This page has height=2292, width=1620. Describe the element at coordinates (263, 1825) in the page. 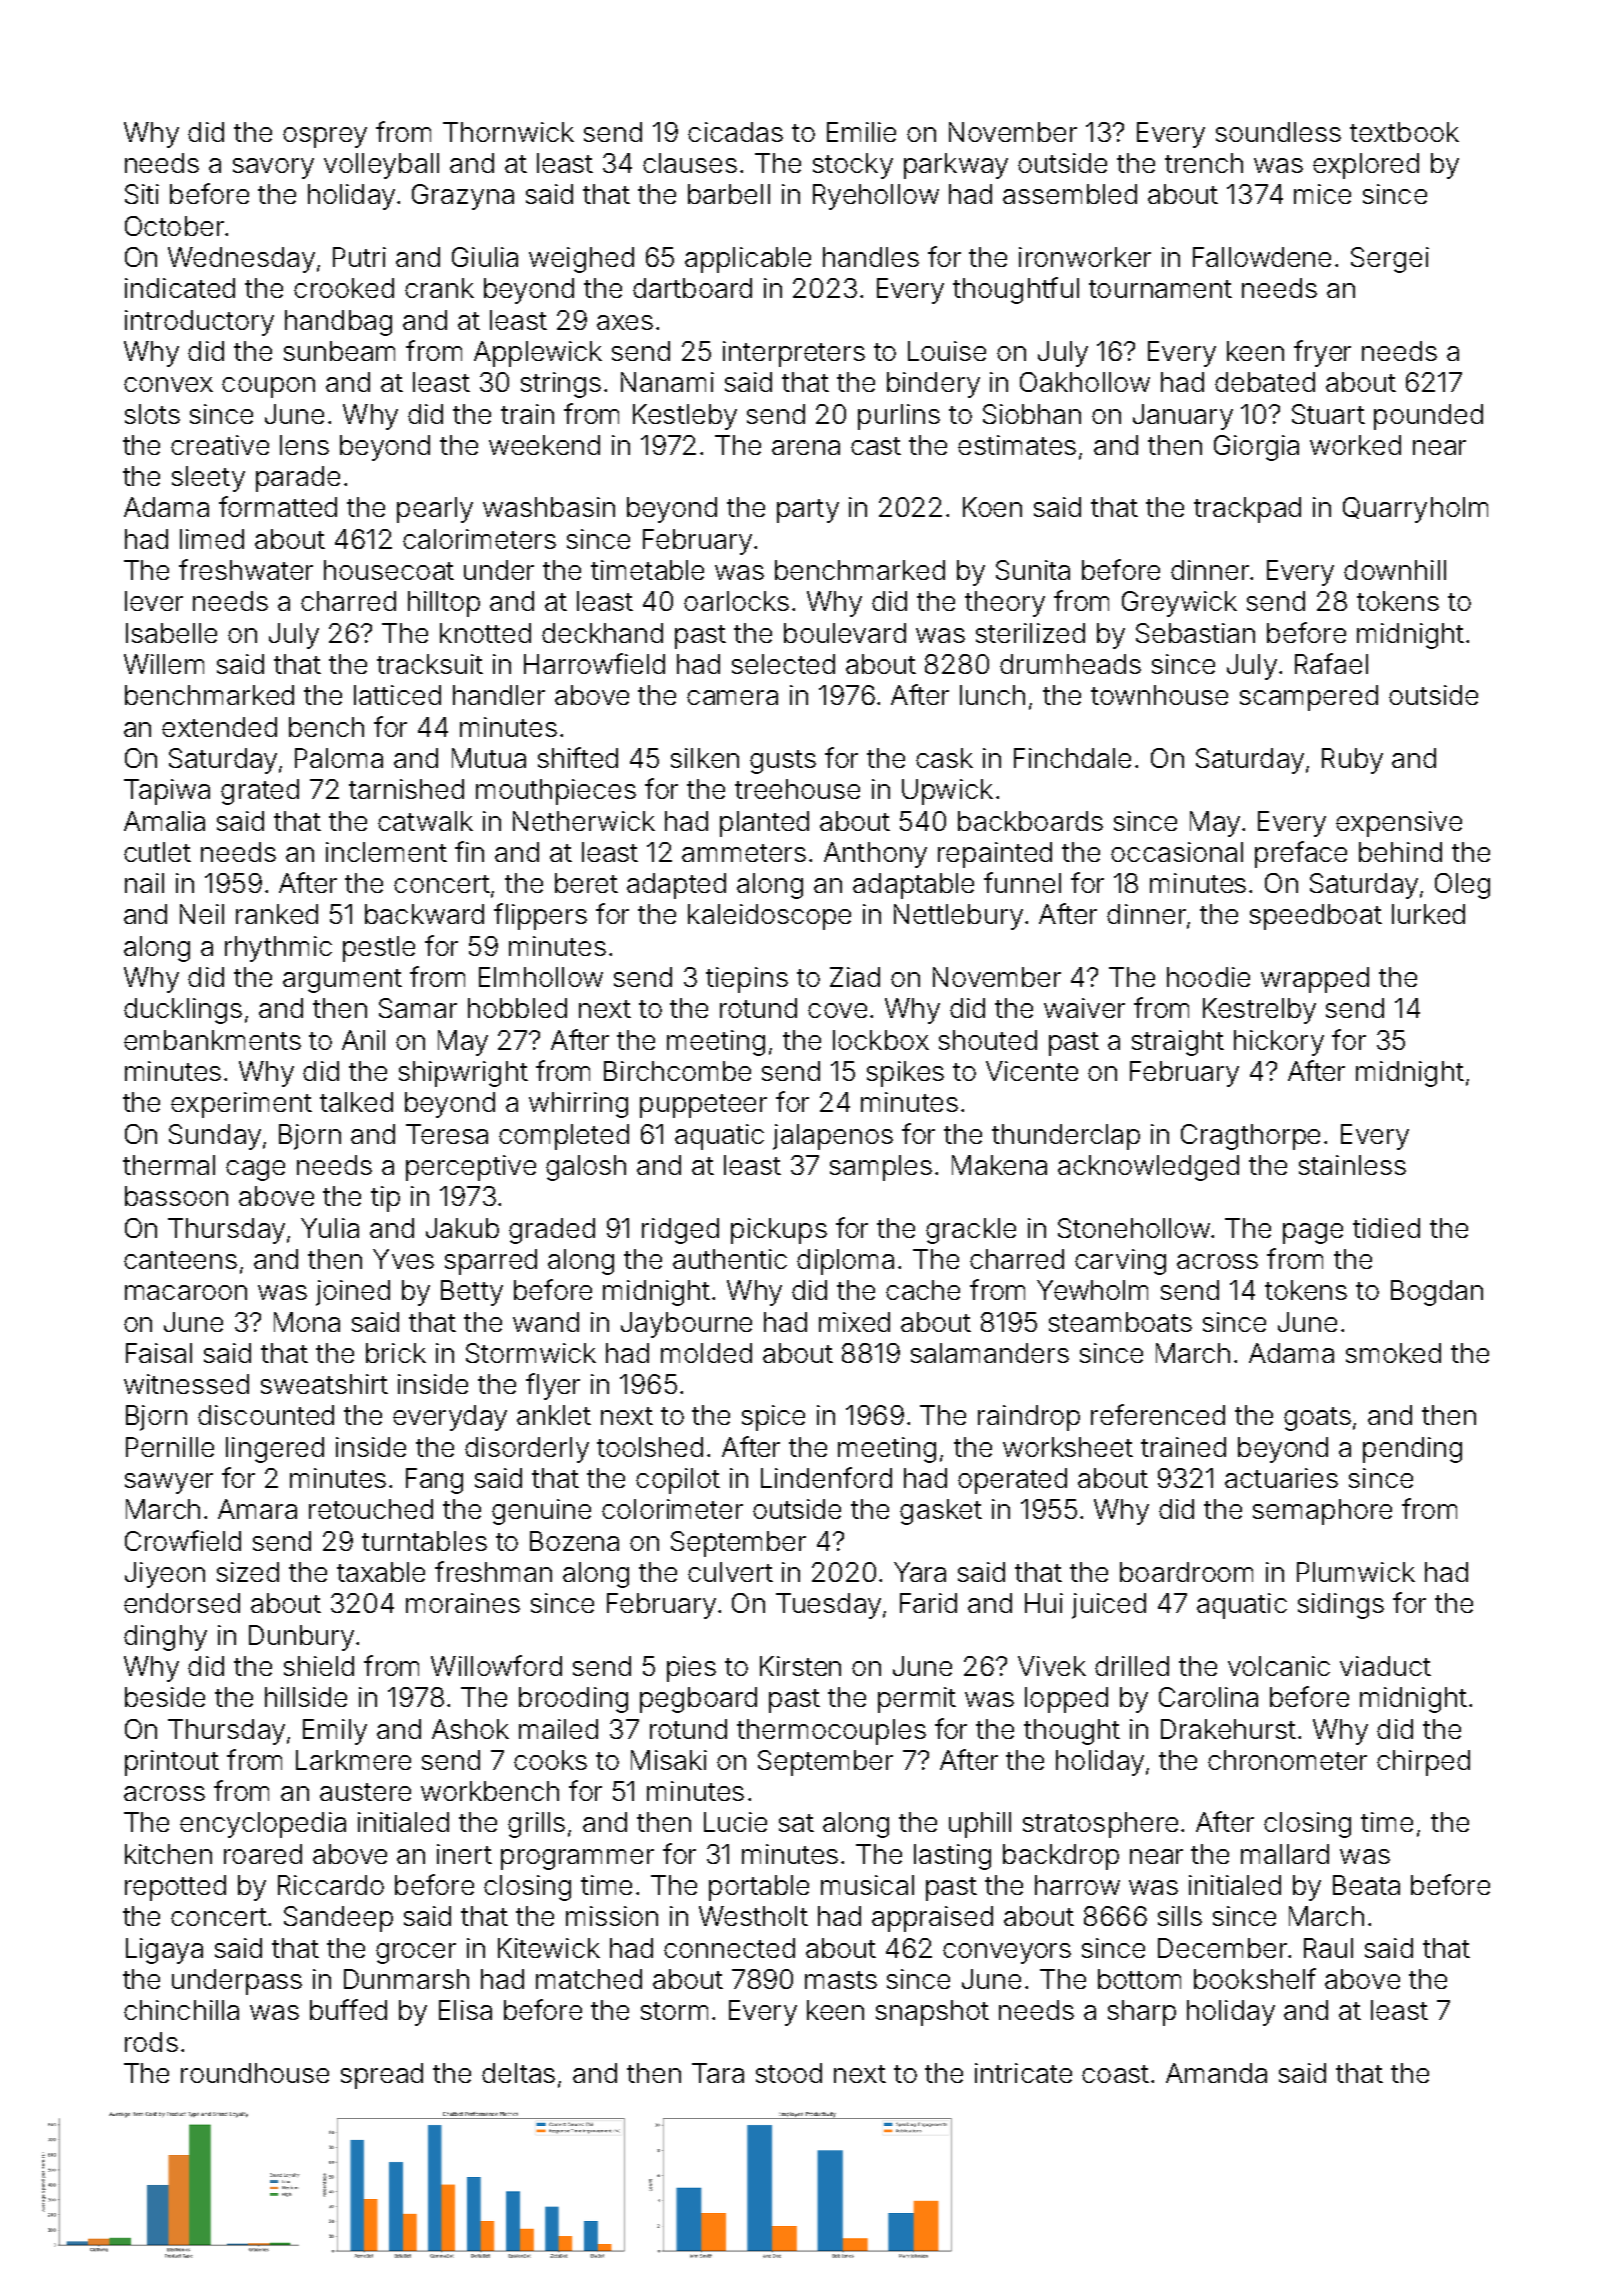

I see `encyclopedia` at that location.
